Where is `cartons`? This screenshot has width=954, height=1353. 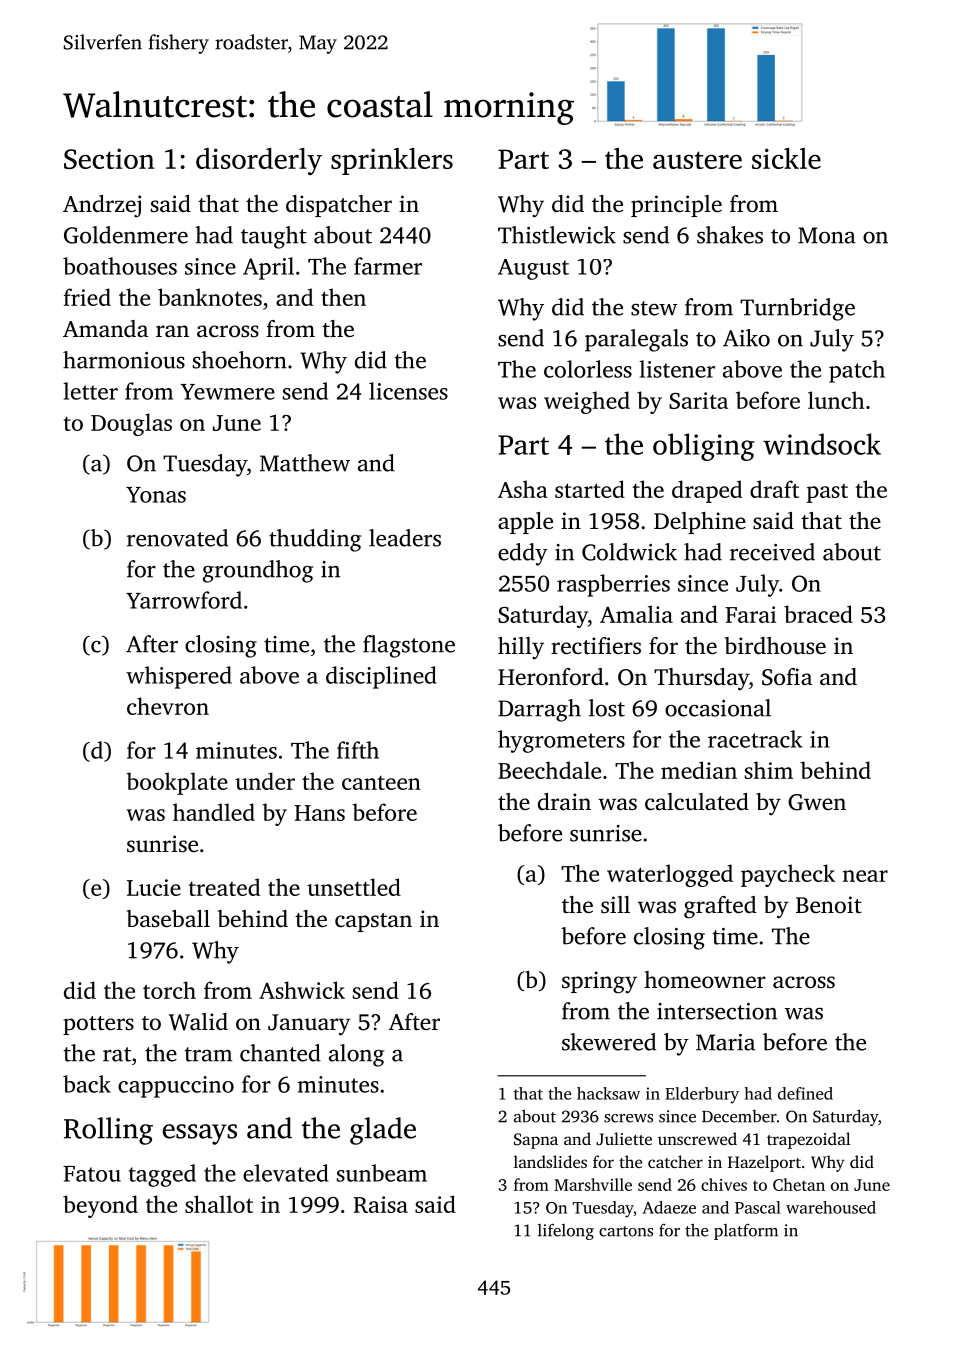
cartons is located at coordinates (626, 1231).
